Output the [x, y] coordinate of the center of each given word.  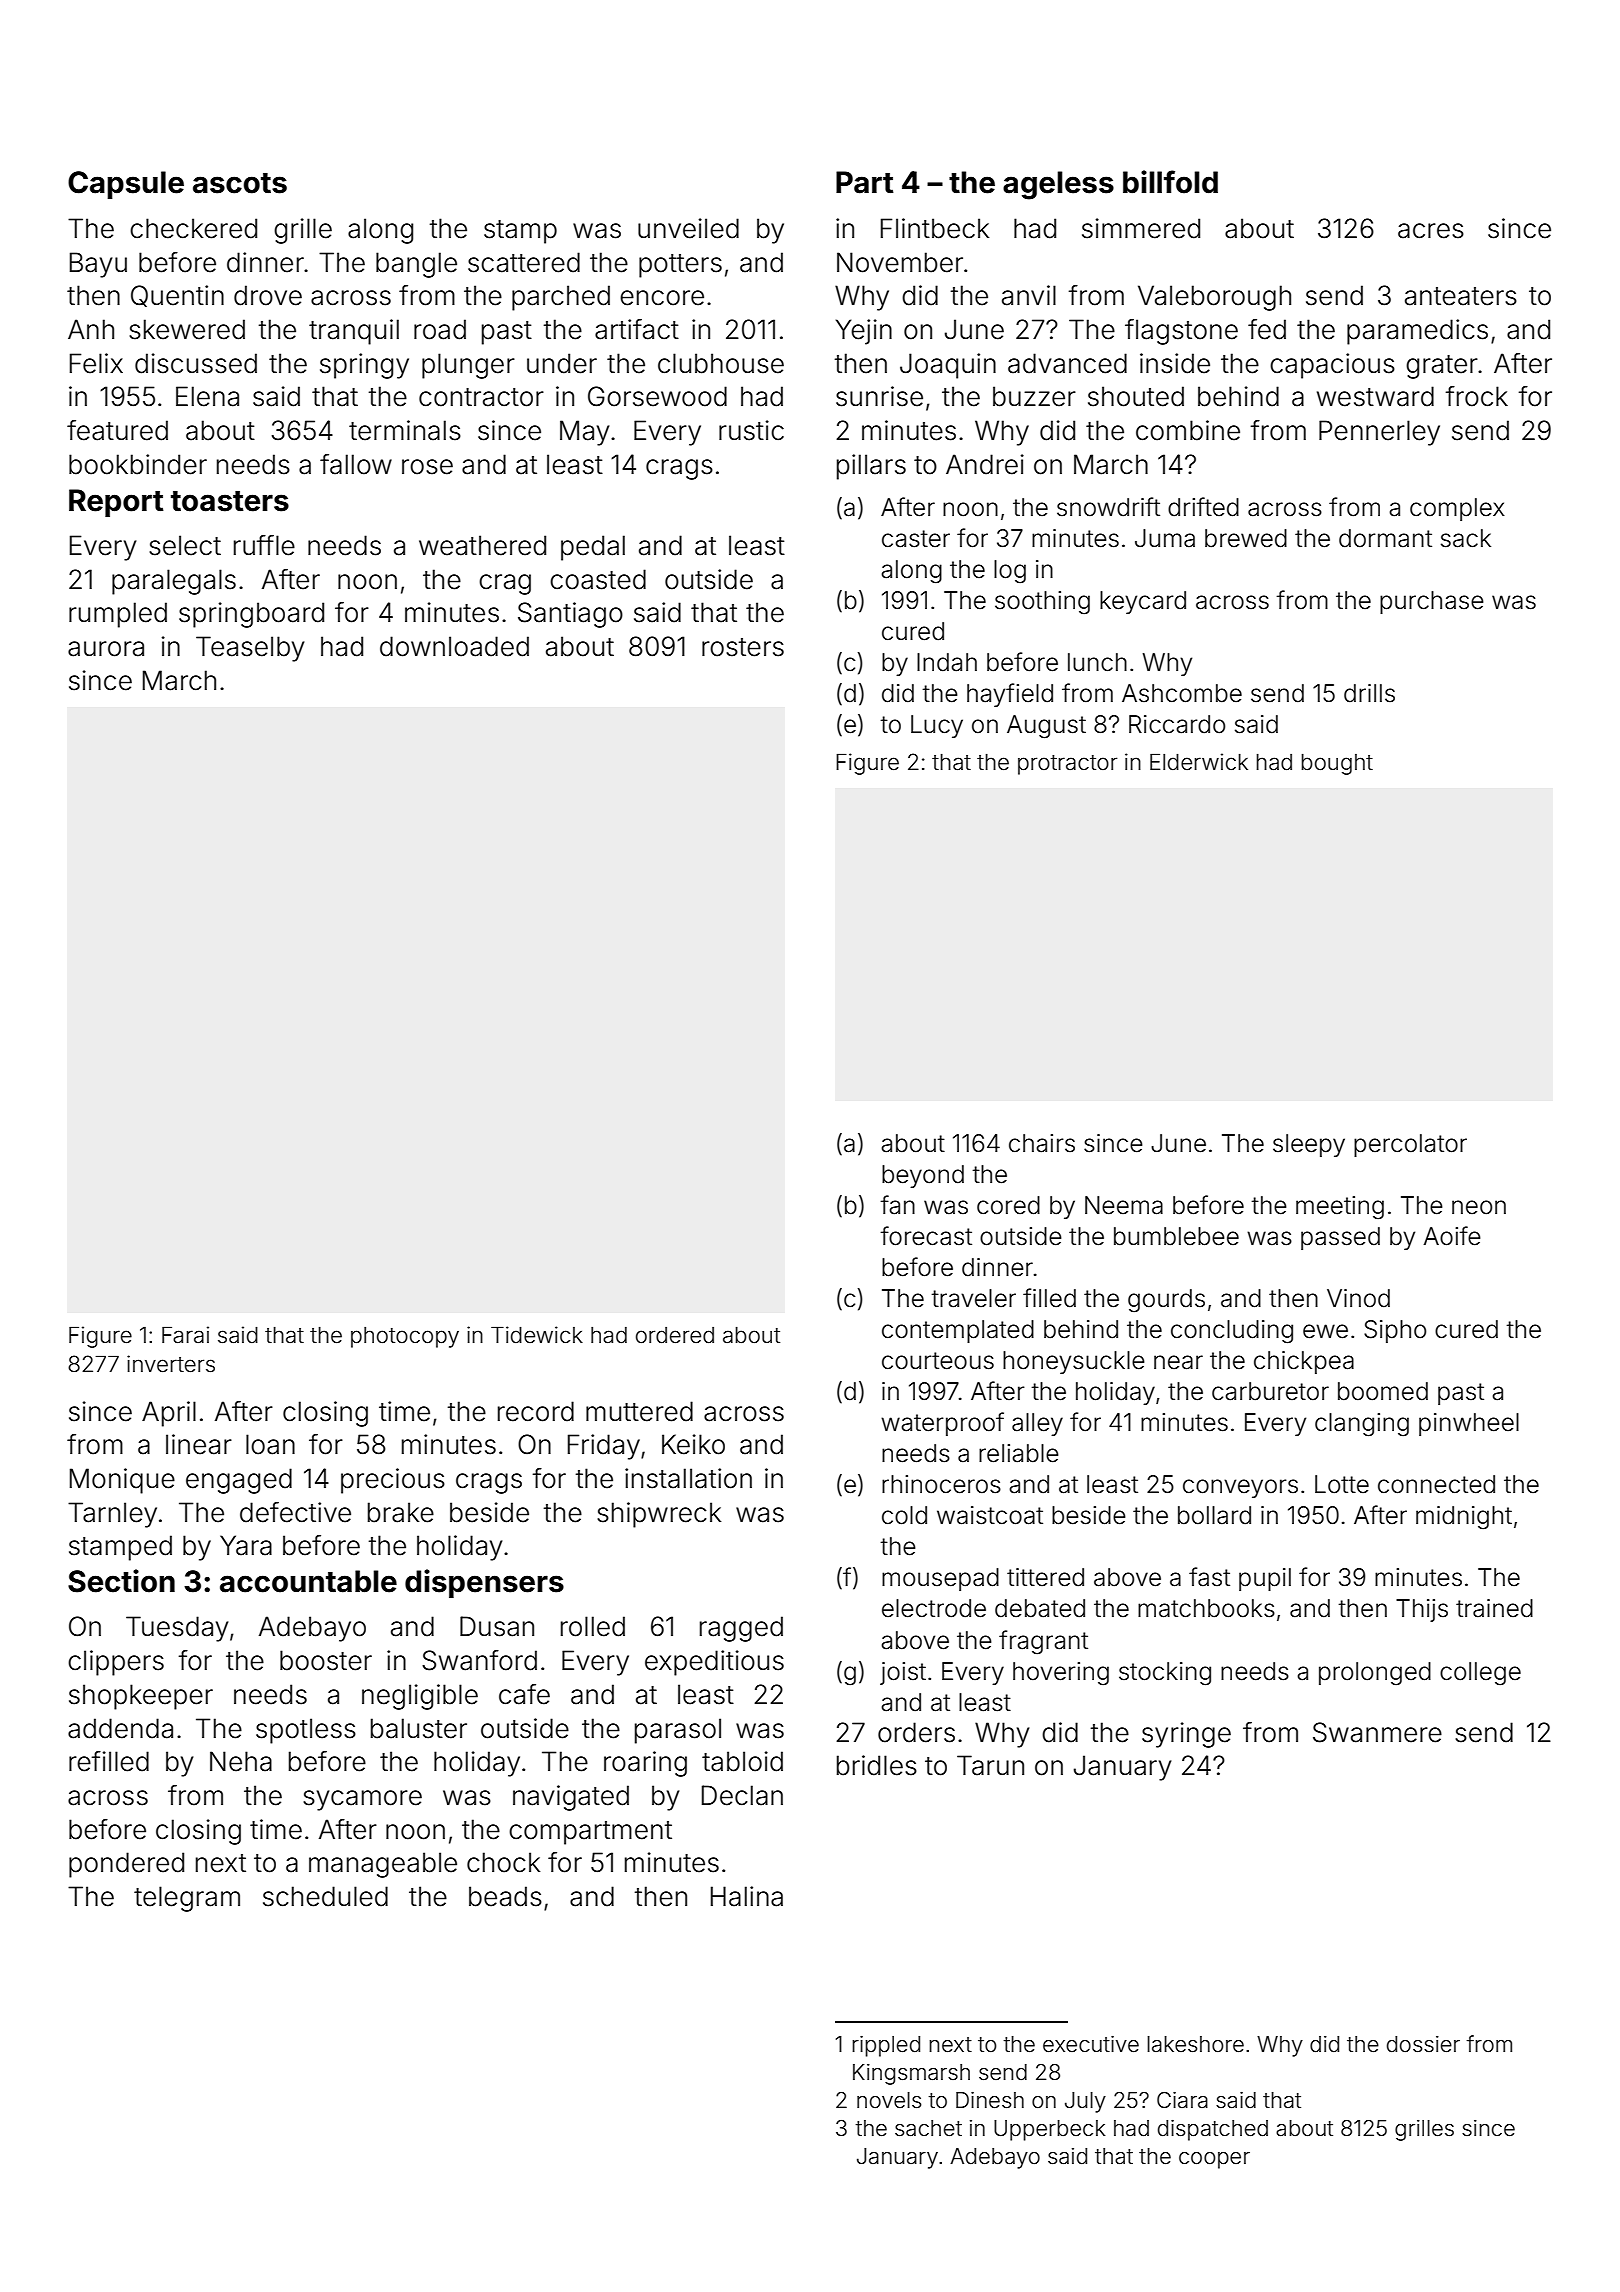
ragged [741, 1629]
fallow [356, 464]
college [1480, 1674]
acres [1431, 231]
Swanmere [1377, 1732]
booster [326, 1660]
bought [1337, 764]
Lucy [937, 726]
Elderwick [1199, 762]
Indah [947, 662]
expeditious [714, 1663]
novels [889, 2100]
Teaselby [250, 649]
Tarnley [112, 1515]
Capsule [126, 185]
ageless [1058, 185]
